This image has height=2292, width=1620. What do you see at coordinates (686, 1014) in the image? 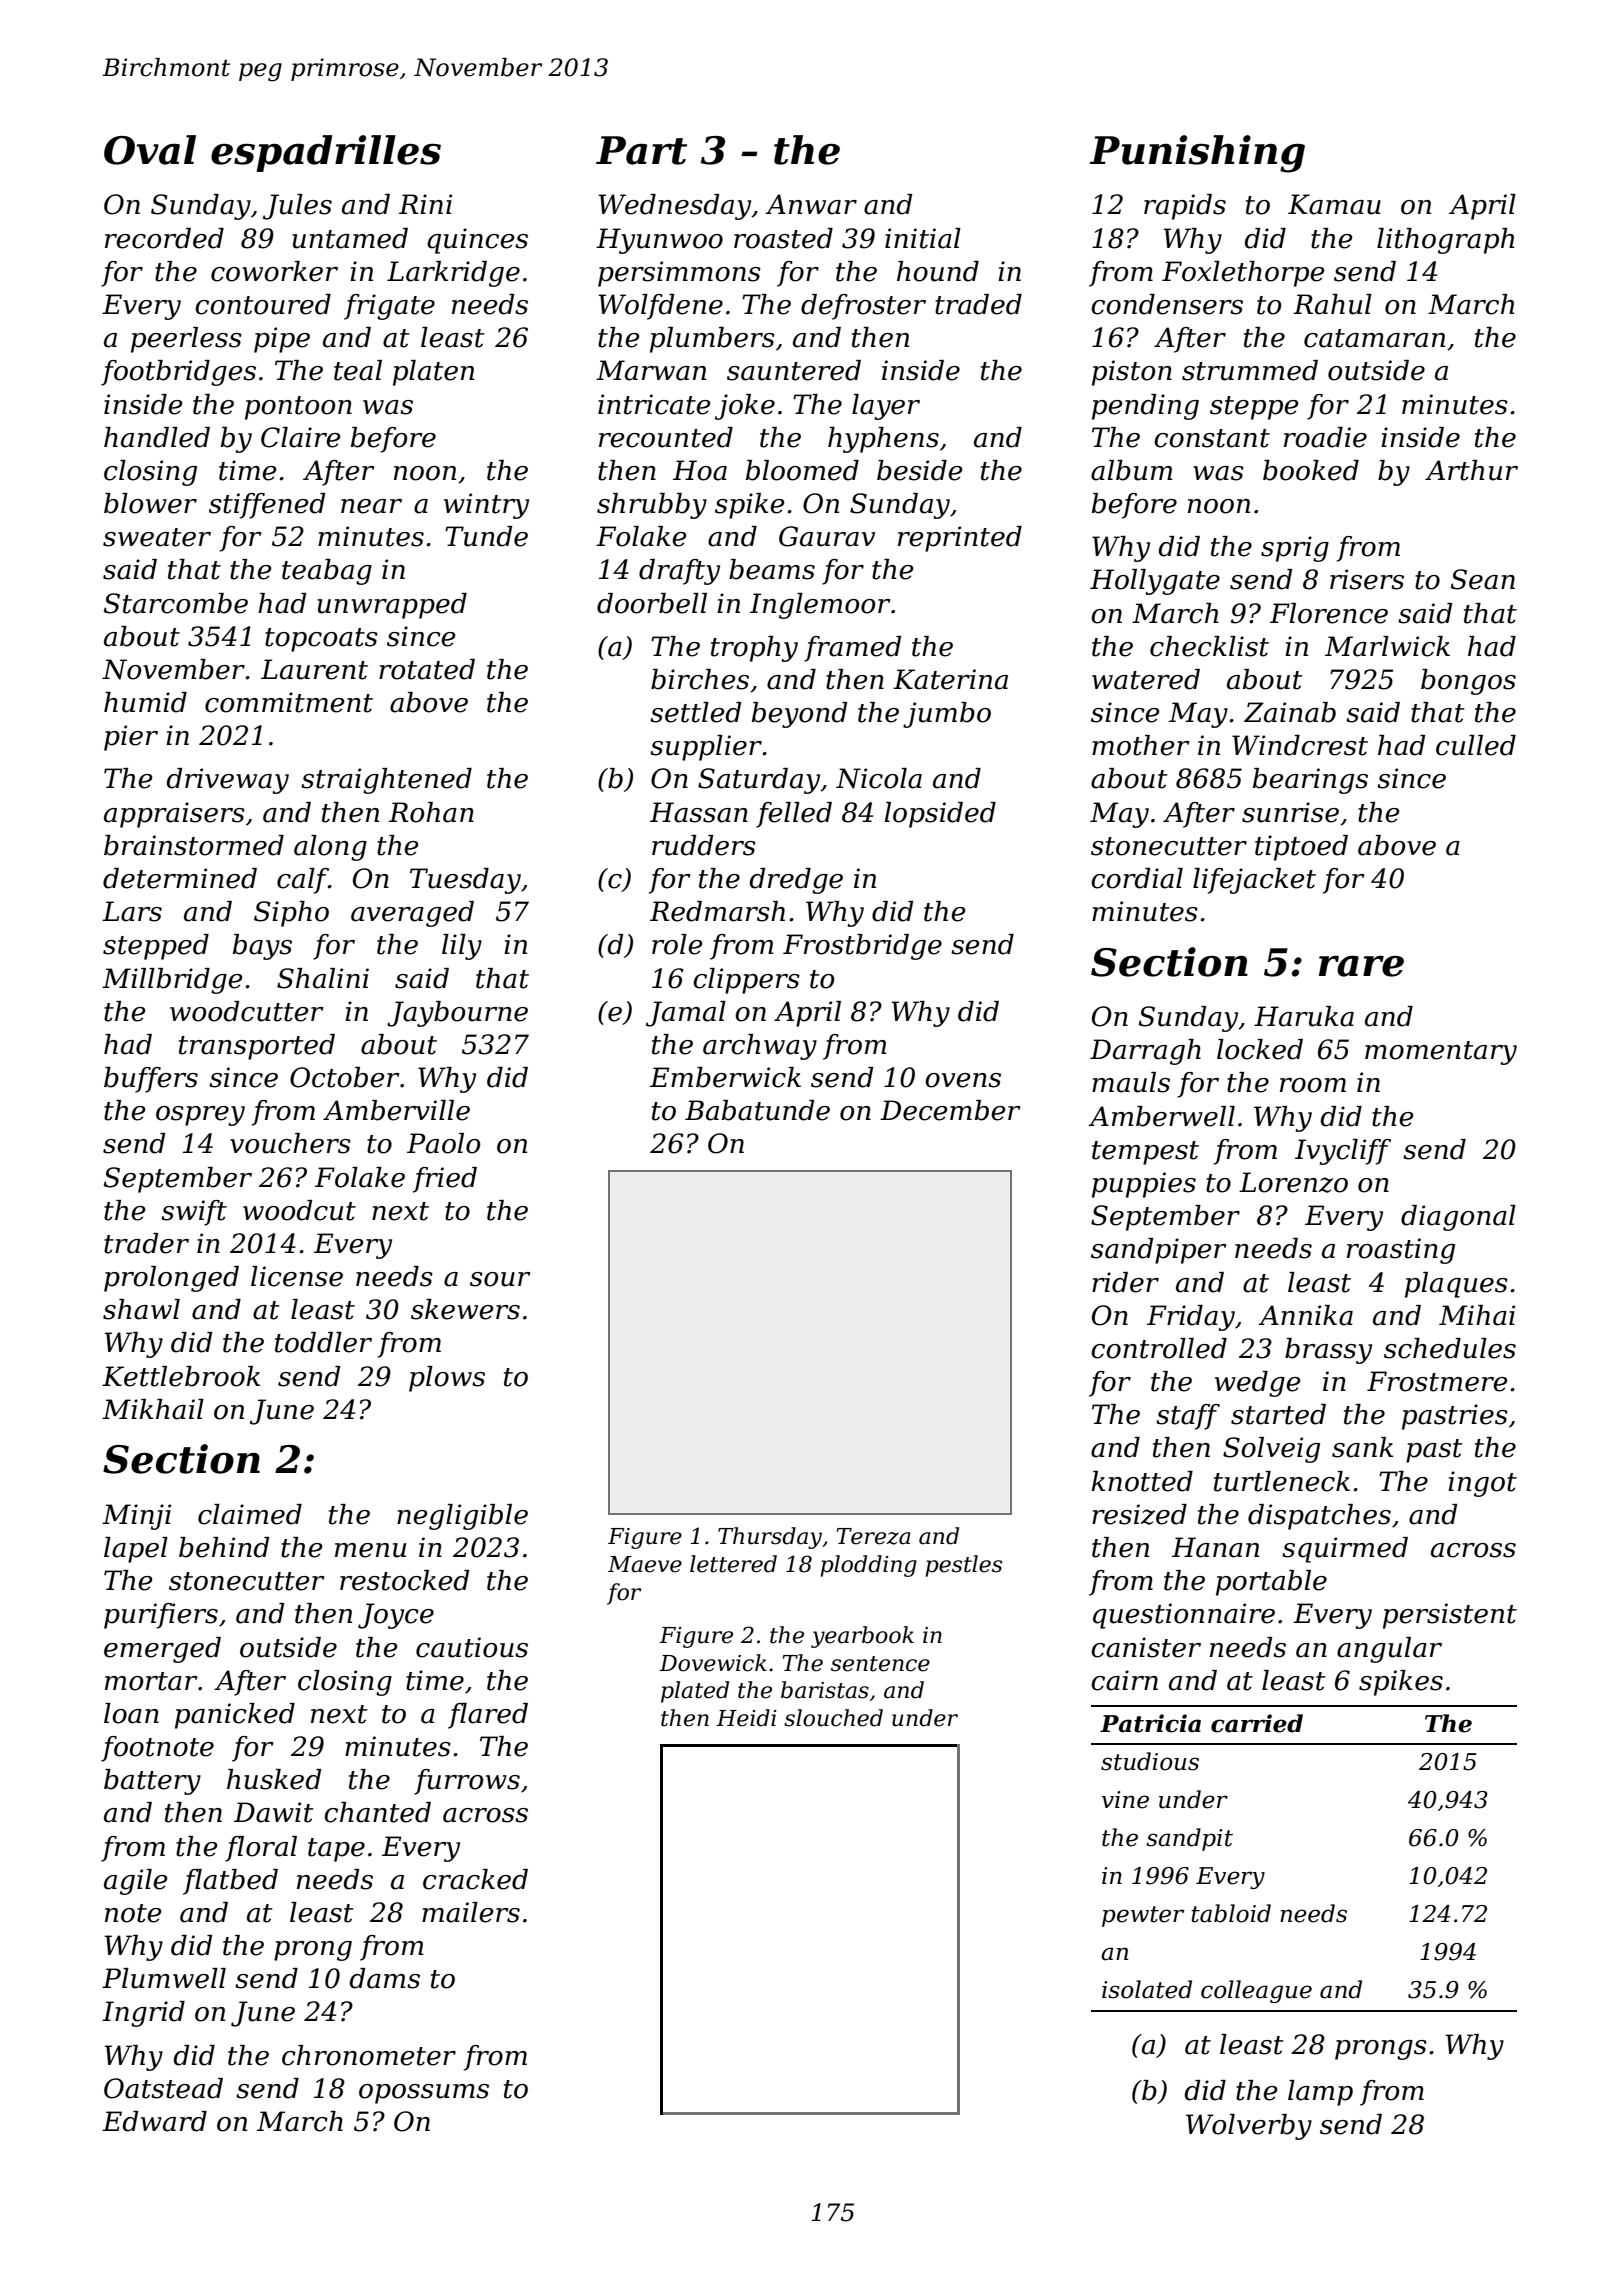
I see `Jamal` at bounding box center [686, 1014].
